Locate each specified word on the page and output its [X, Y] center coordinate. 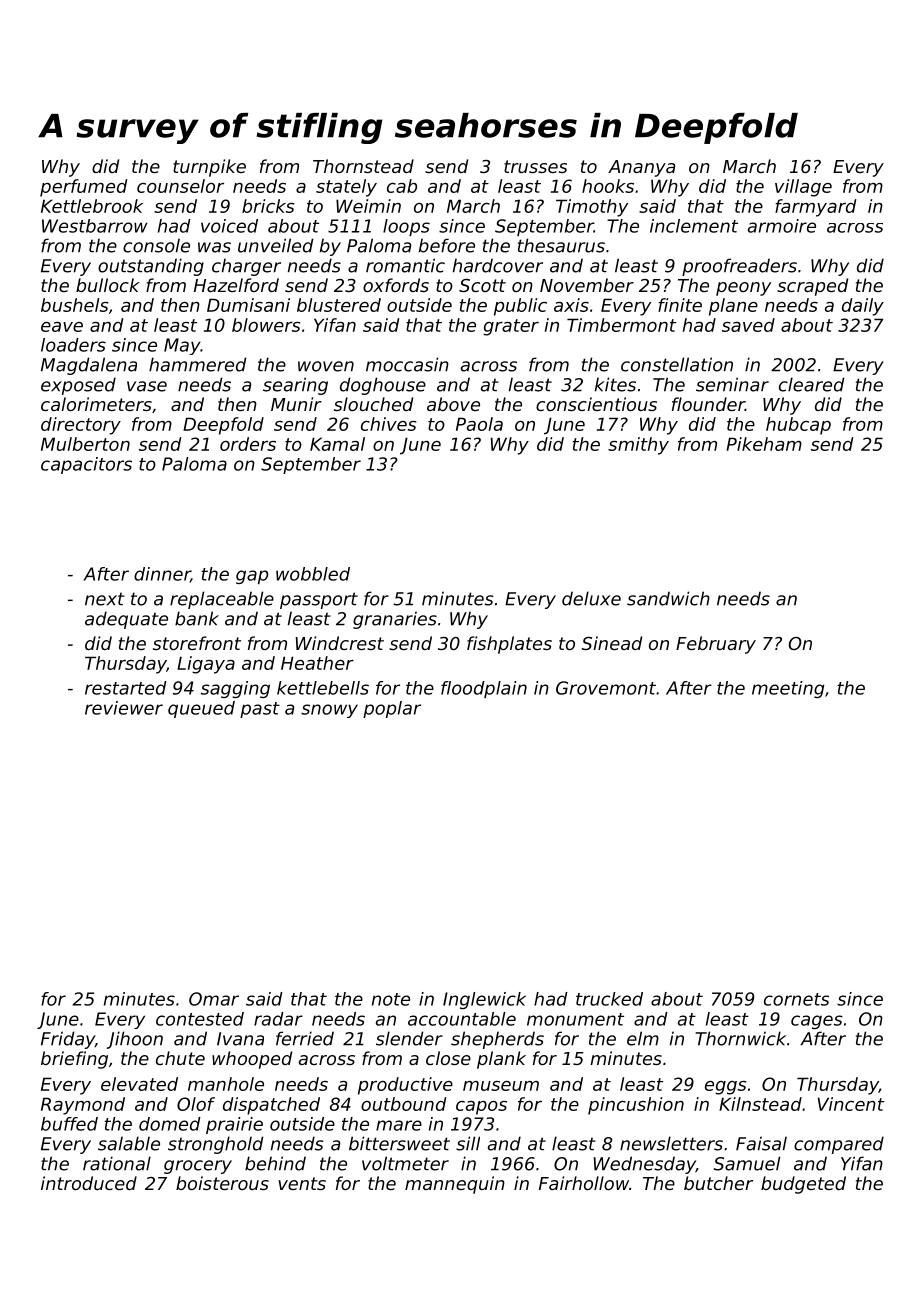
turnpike [209, 168]
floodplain [484, 689]
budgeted [803, 1185]
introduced [89, 1183]
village [803, 188]
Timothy [592, 208]
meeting [788, 689]
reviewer [124, 708]
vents [302, 1183]
